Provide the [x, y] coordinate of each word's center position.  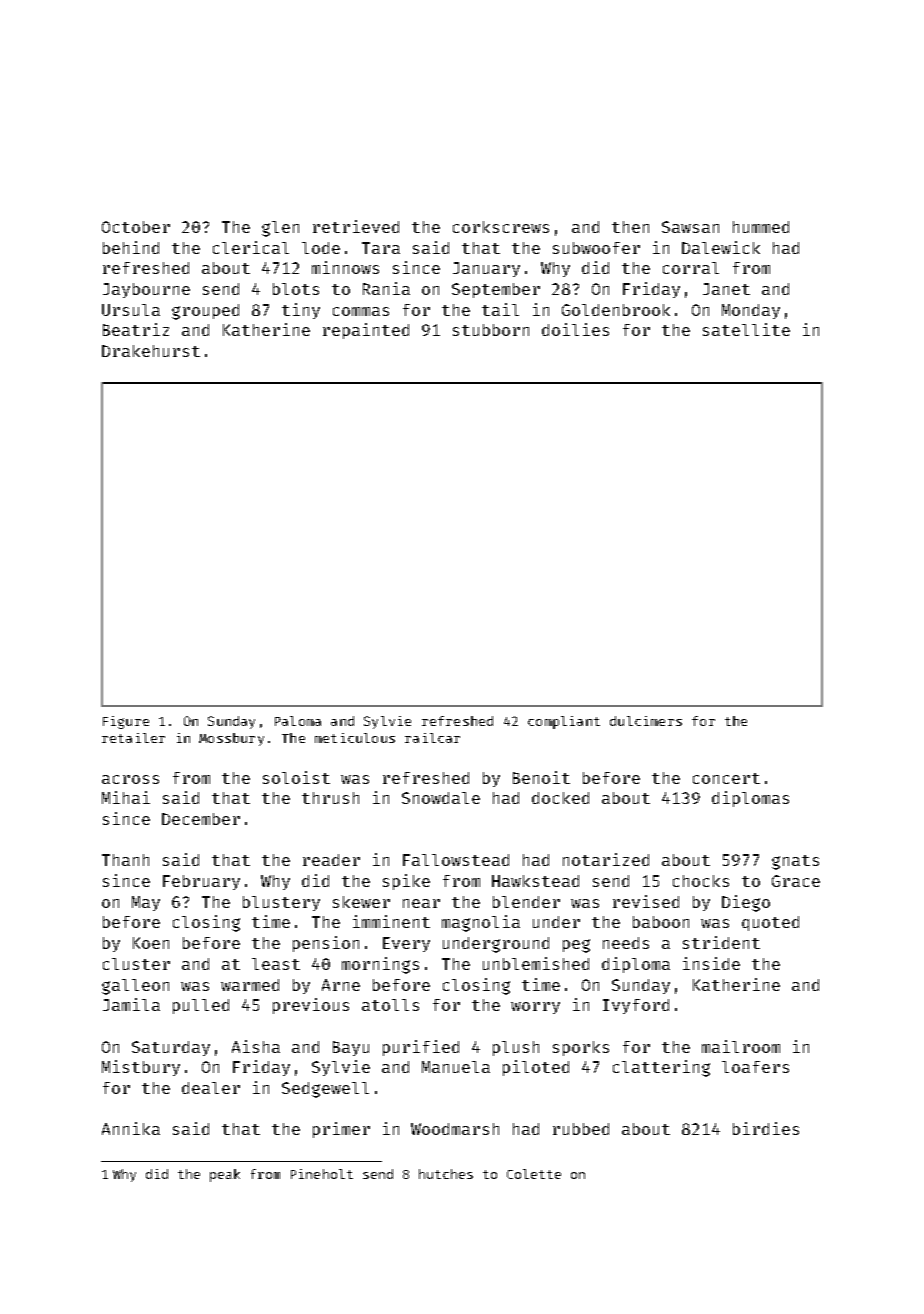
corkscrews [501, 227]
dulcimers [646, 721]
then [630, 227]
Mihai [126, 797]
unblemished [536, 963]
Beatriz [136, 329]
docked [560, 798]
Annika [131, 1128]
